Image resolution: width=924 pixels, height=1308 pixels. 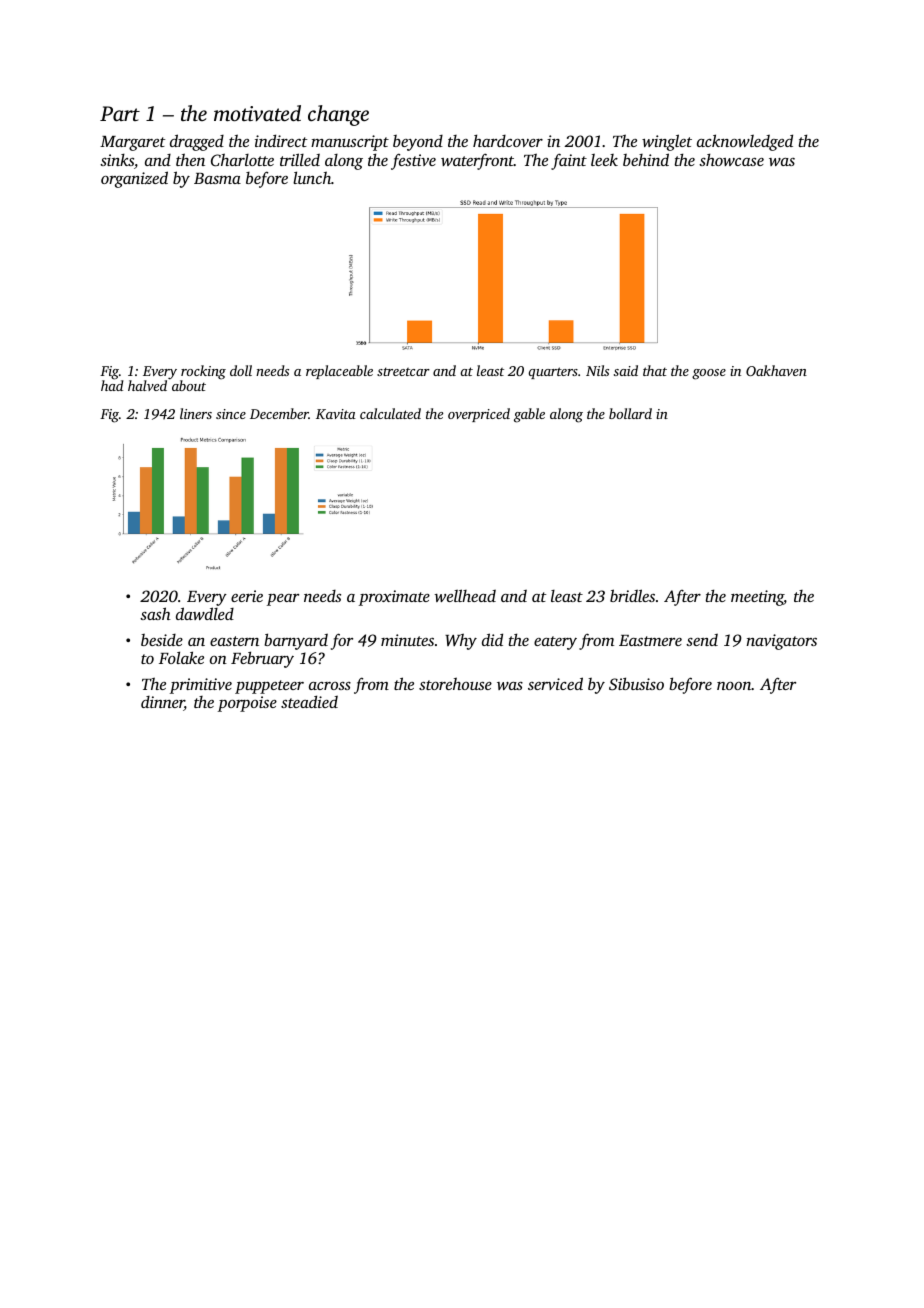 What do you see at coordinates (241, 370) in the document?
I see `doll` at bounding box center [241, 370].
